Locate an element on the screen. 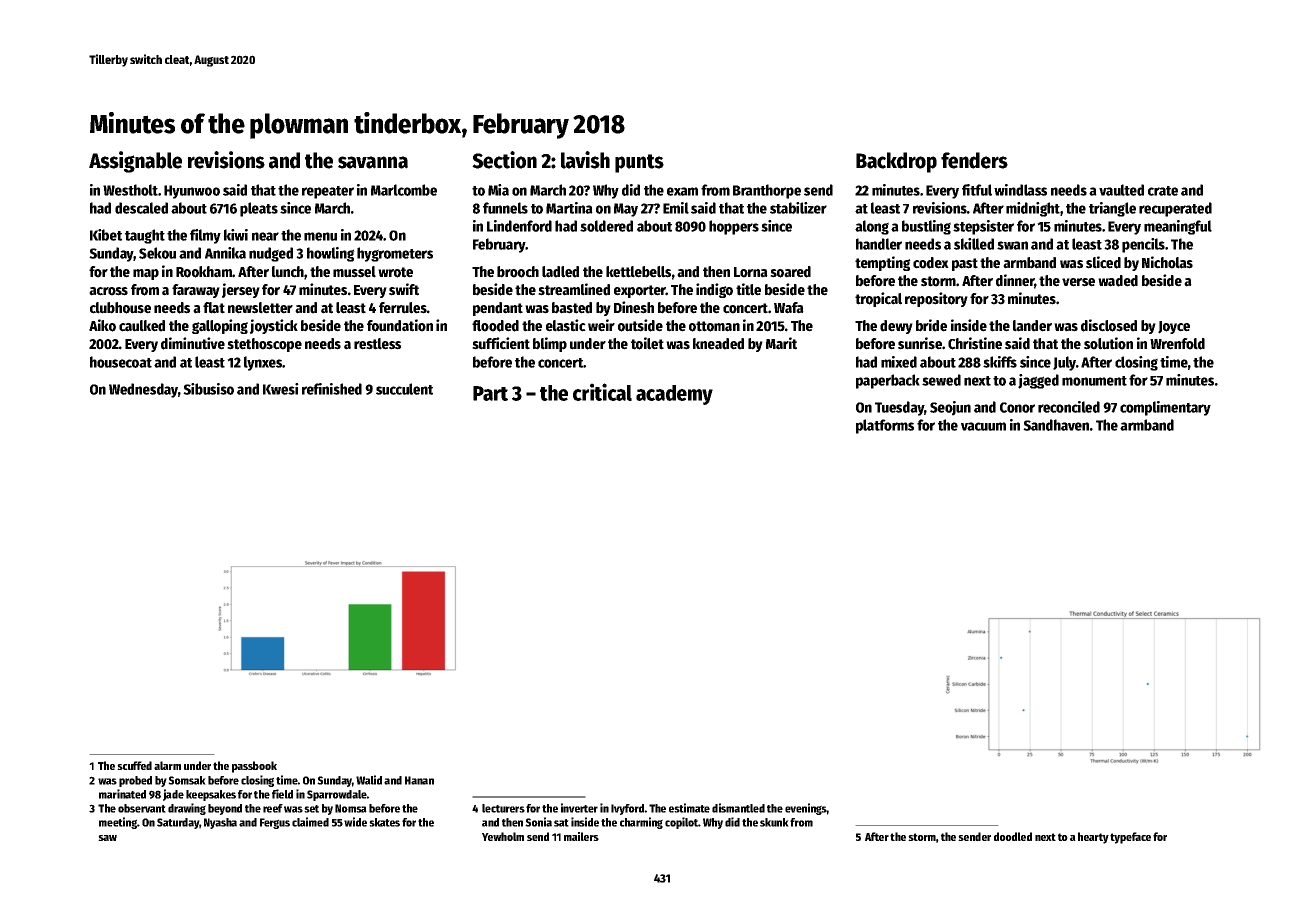  Sibusiso is located at coordinates (208, 389).
